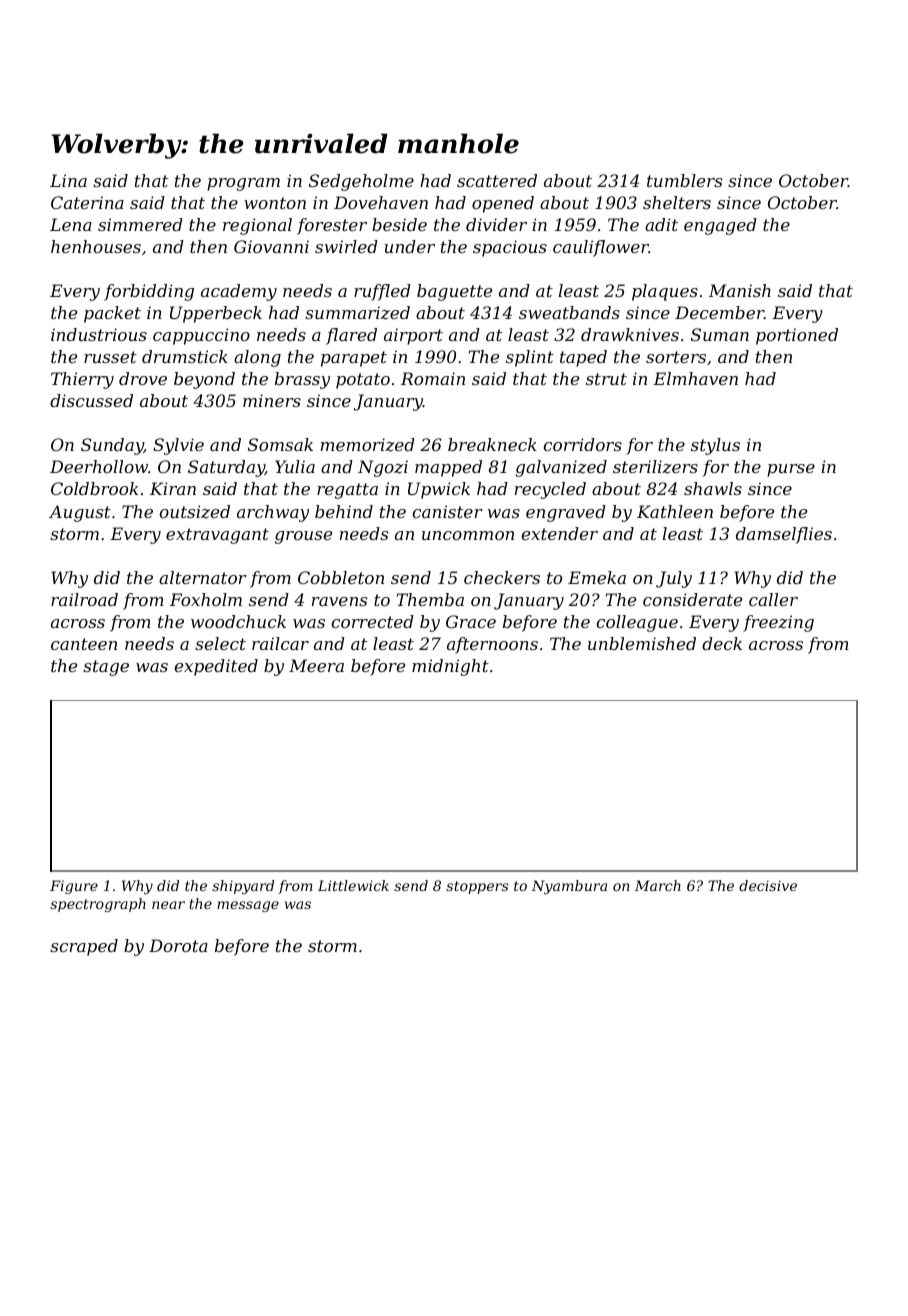  What do you see at coordinates (497, 180) in the document?
I see `scattered` at bounding box center [497, 180].
